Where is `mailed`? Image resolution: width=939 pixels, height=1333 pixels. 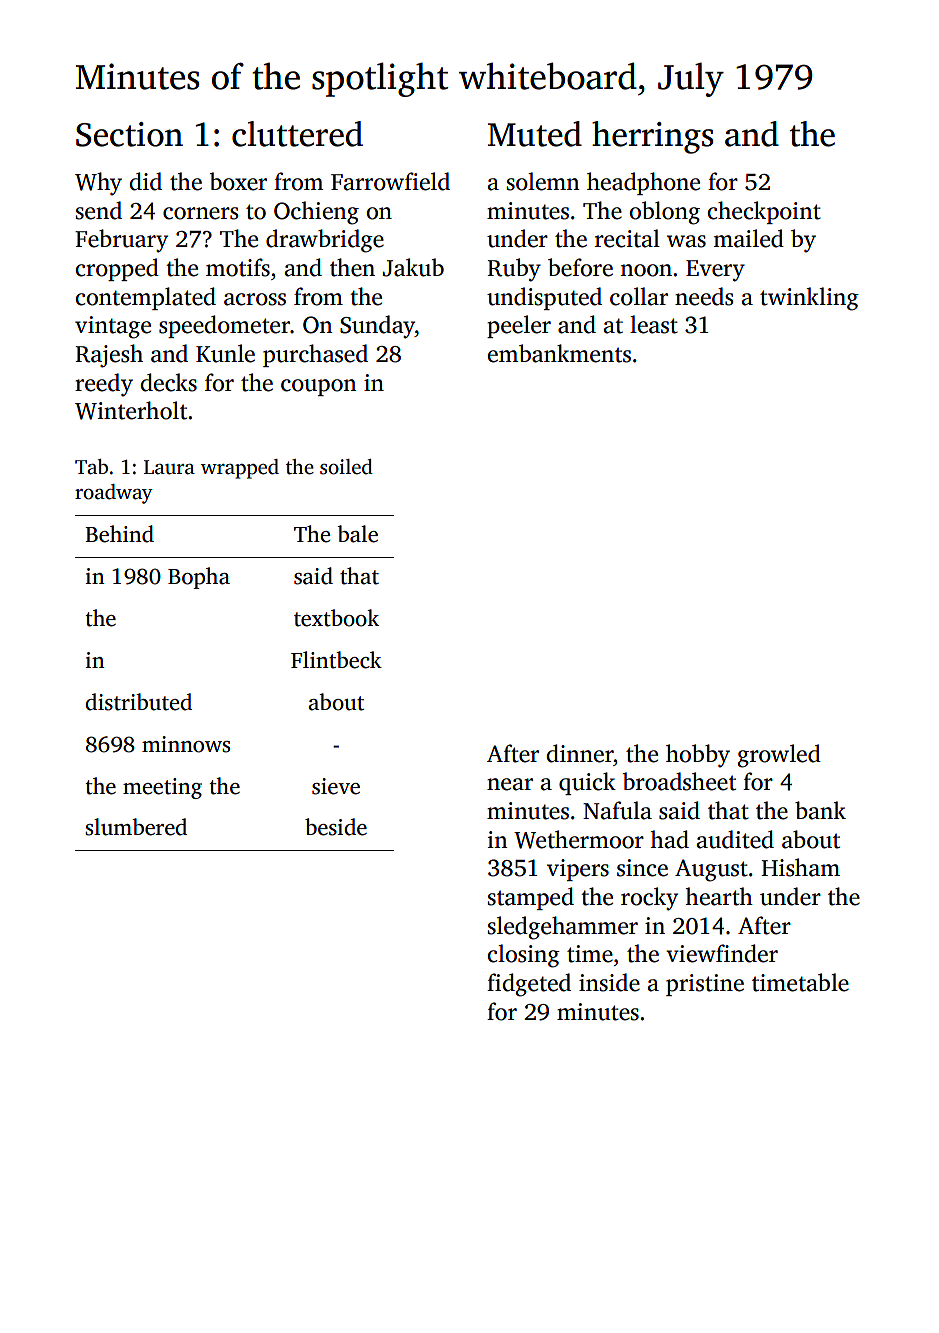 mailed is located at coordinates (748, 238).
